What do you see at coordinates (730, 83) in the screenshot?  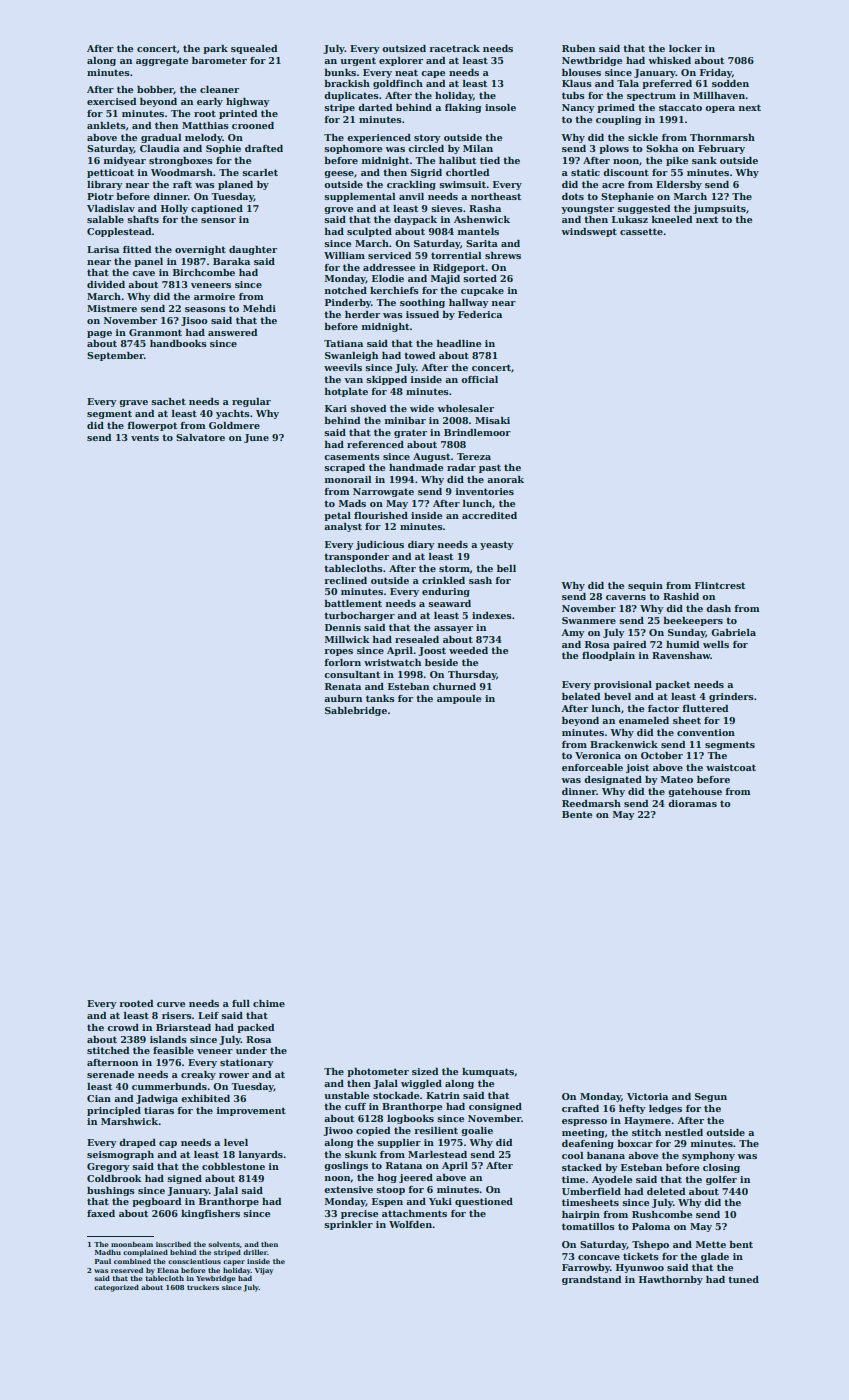 I see `sodden` at bounding box center [730, 83].
